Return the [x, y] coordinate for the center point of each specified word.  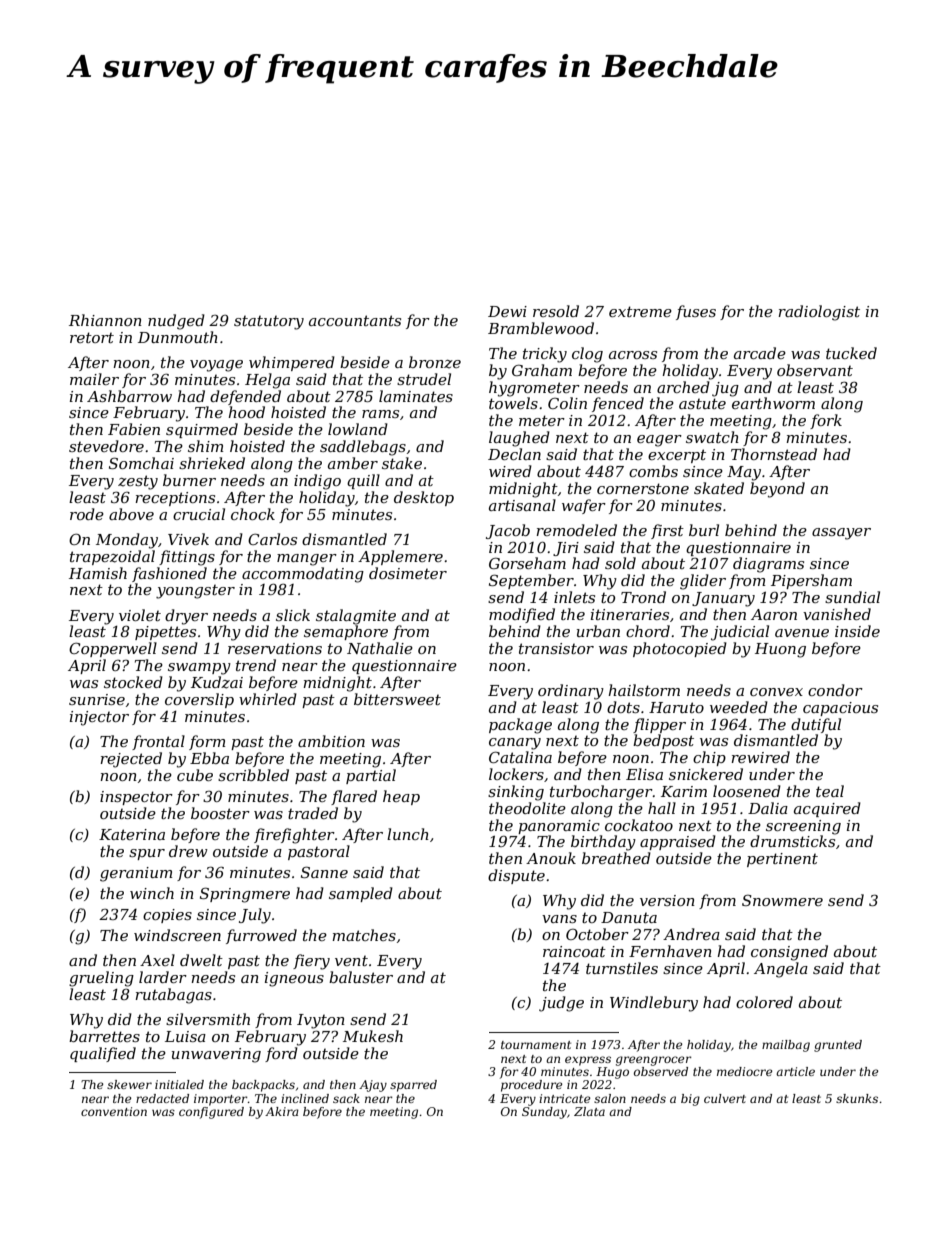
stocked [133, 682]
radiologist [819, 313]
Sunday [544, 1113]
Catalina [520, 757]
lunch [408, 834]
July [255, 916]
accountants [355, 320]
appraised [678, 842]
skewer [129, 1084]
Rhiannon [105, 320]
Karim [684, 791]
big [690, 1100]
